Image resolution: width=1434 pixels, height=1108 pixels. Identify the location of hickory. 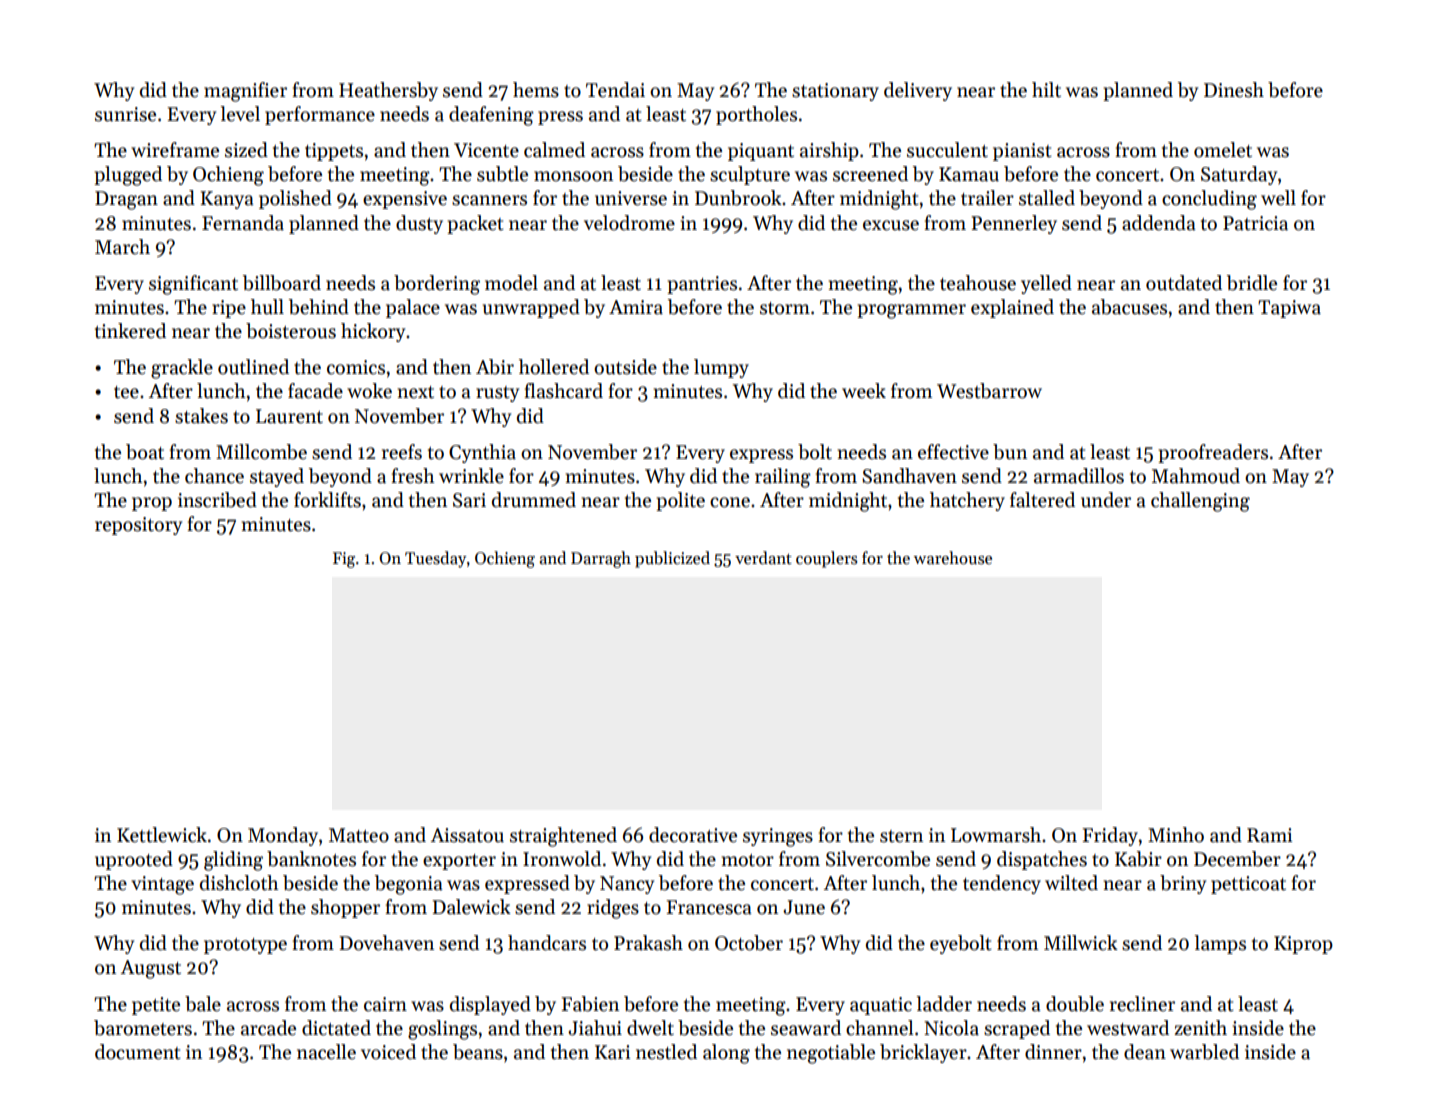
(373, 332).
